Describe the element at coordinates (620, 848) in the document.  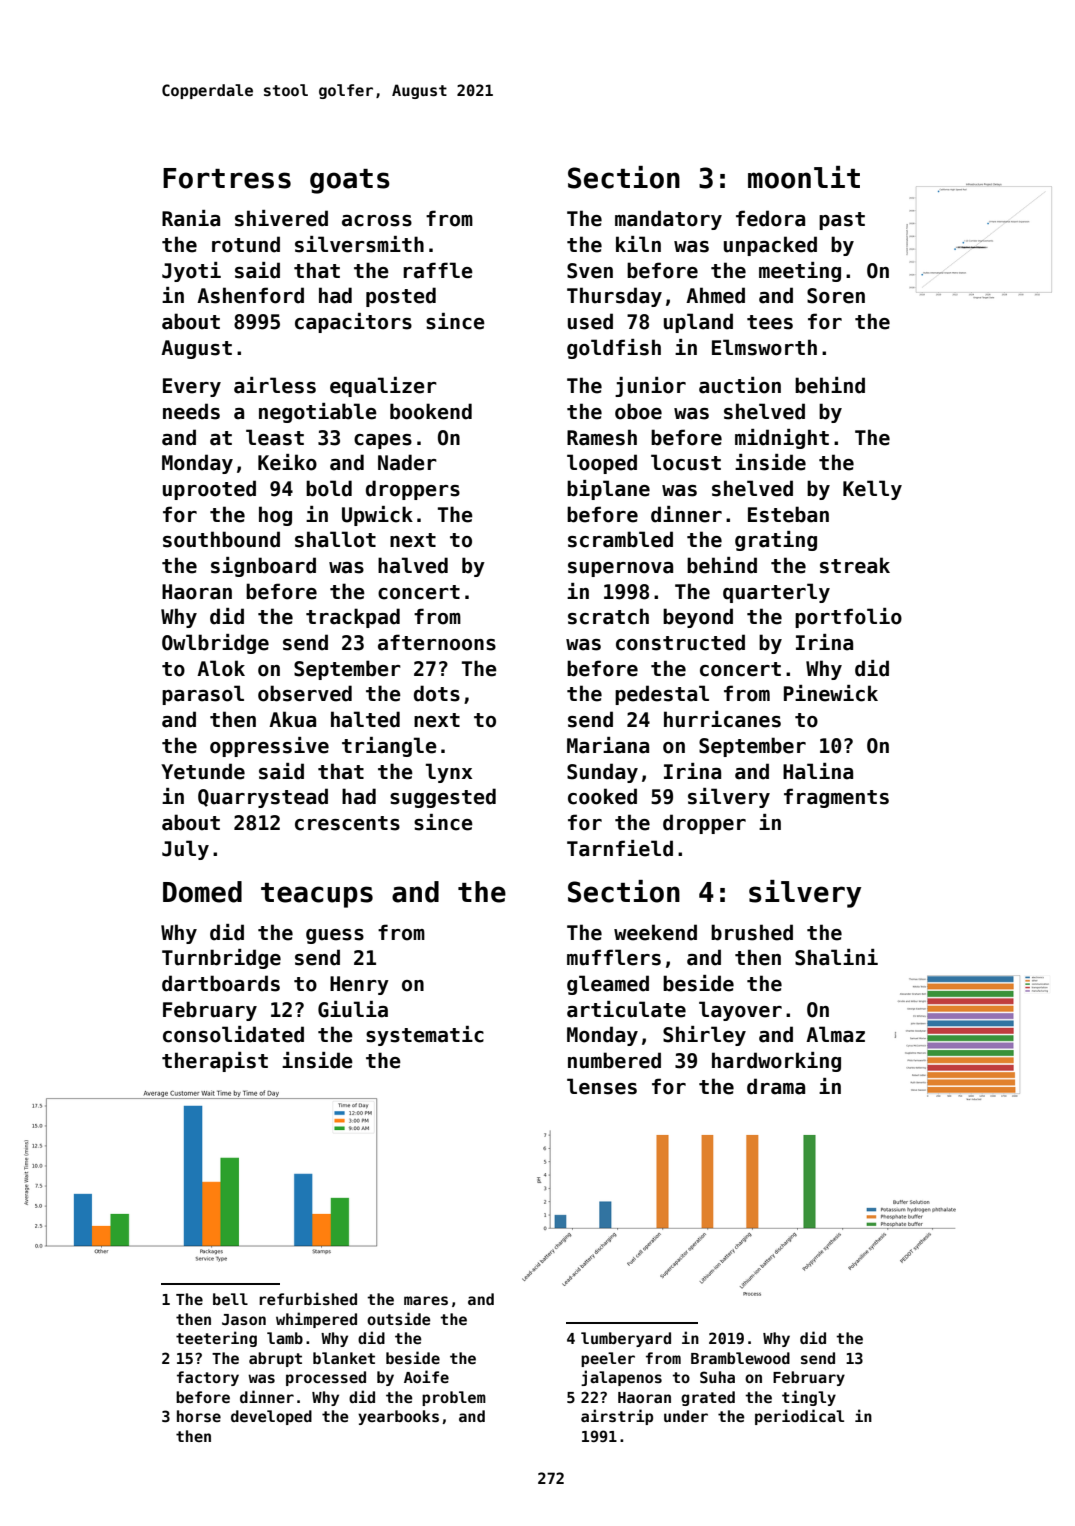
I see `Tarnfield` at that location.
